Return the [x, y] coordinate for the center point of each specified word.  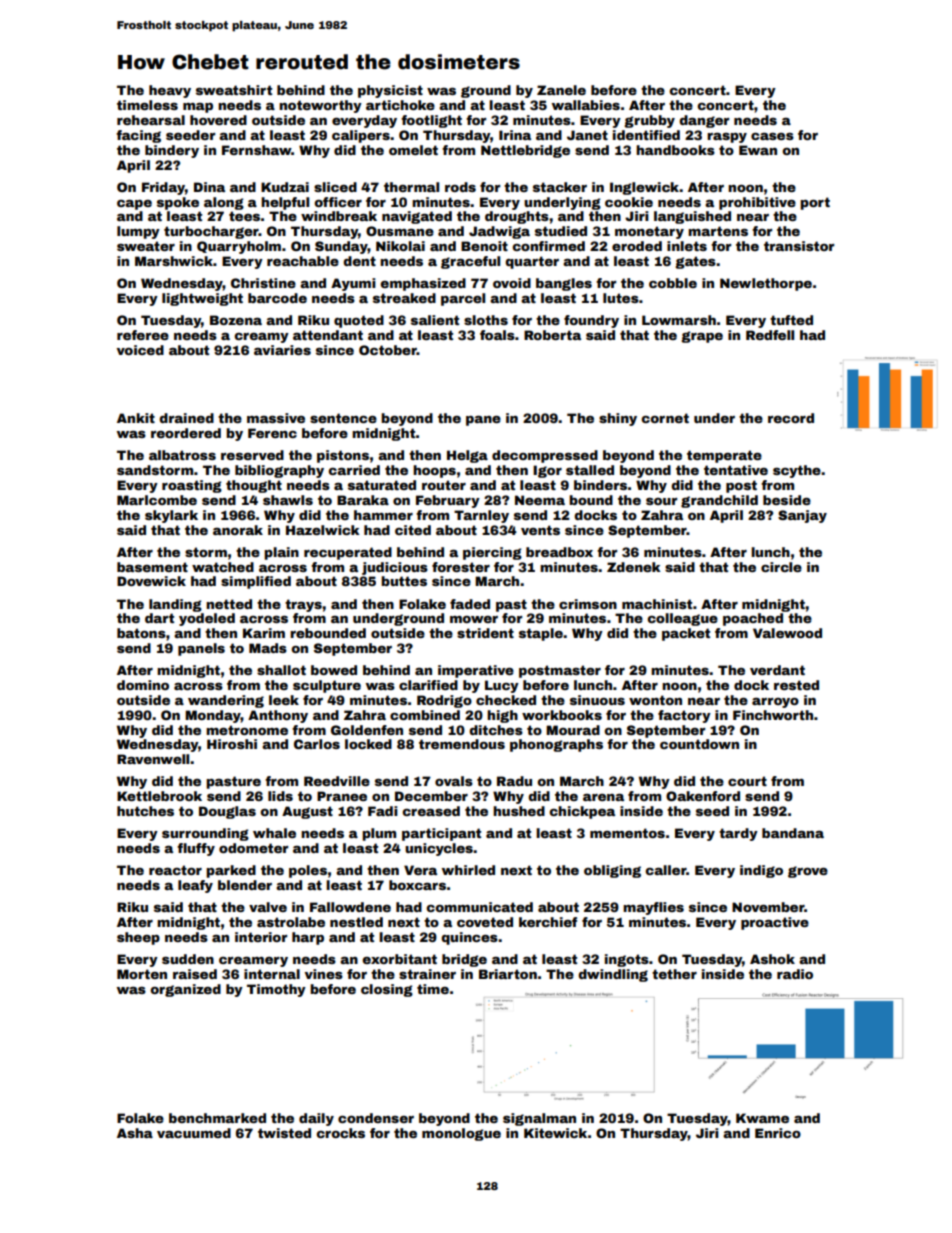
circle [781, 567]
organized [185, 990]
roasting [192, 486]
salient [435, 320]
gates [695, 262]
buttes [404, 581]
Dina [209, 187]
